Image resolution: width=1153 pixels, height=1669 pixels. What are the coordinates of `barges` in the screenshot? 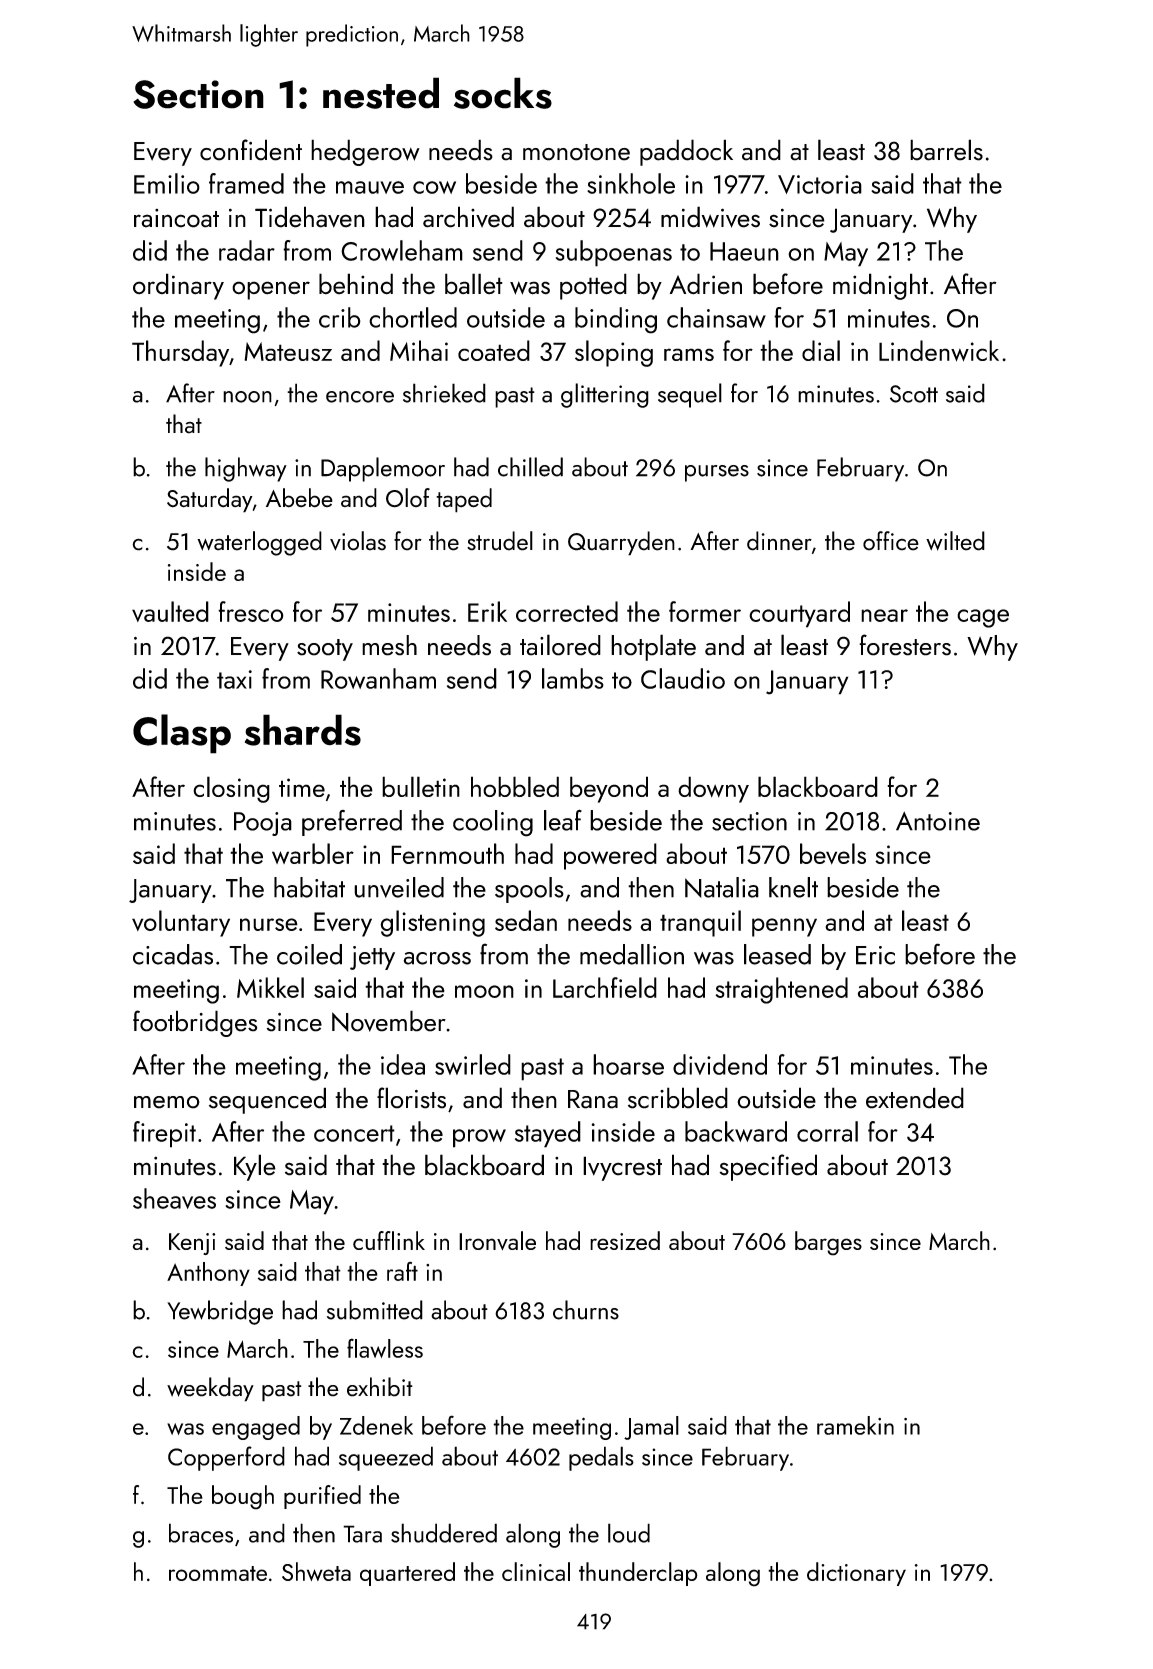 It's located at (828, 1243).
